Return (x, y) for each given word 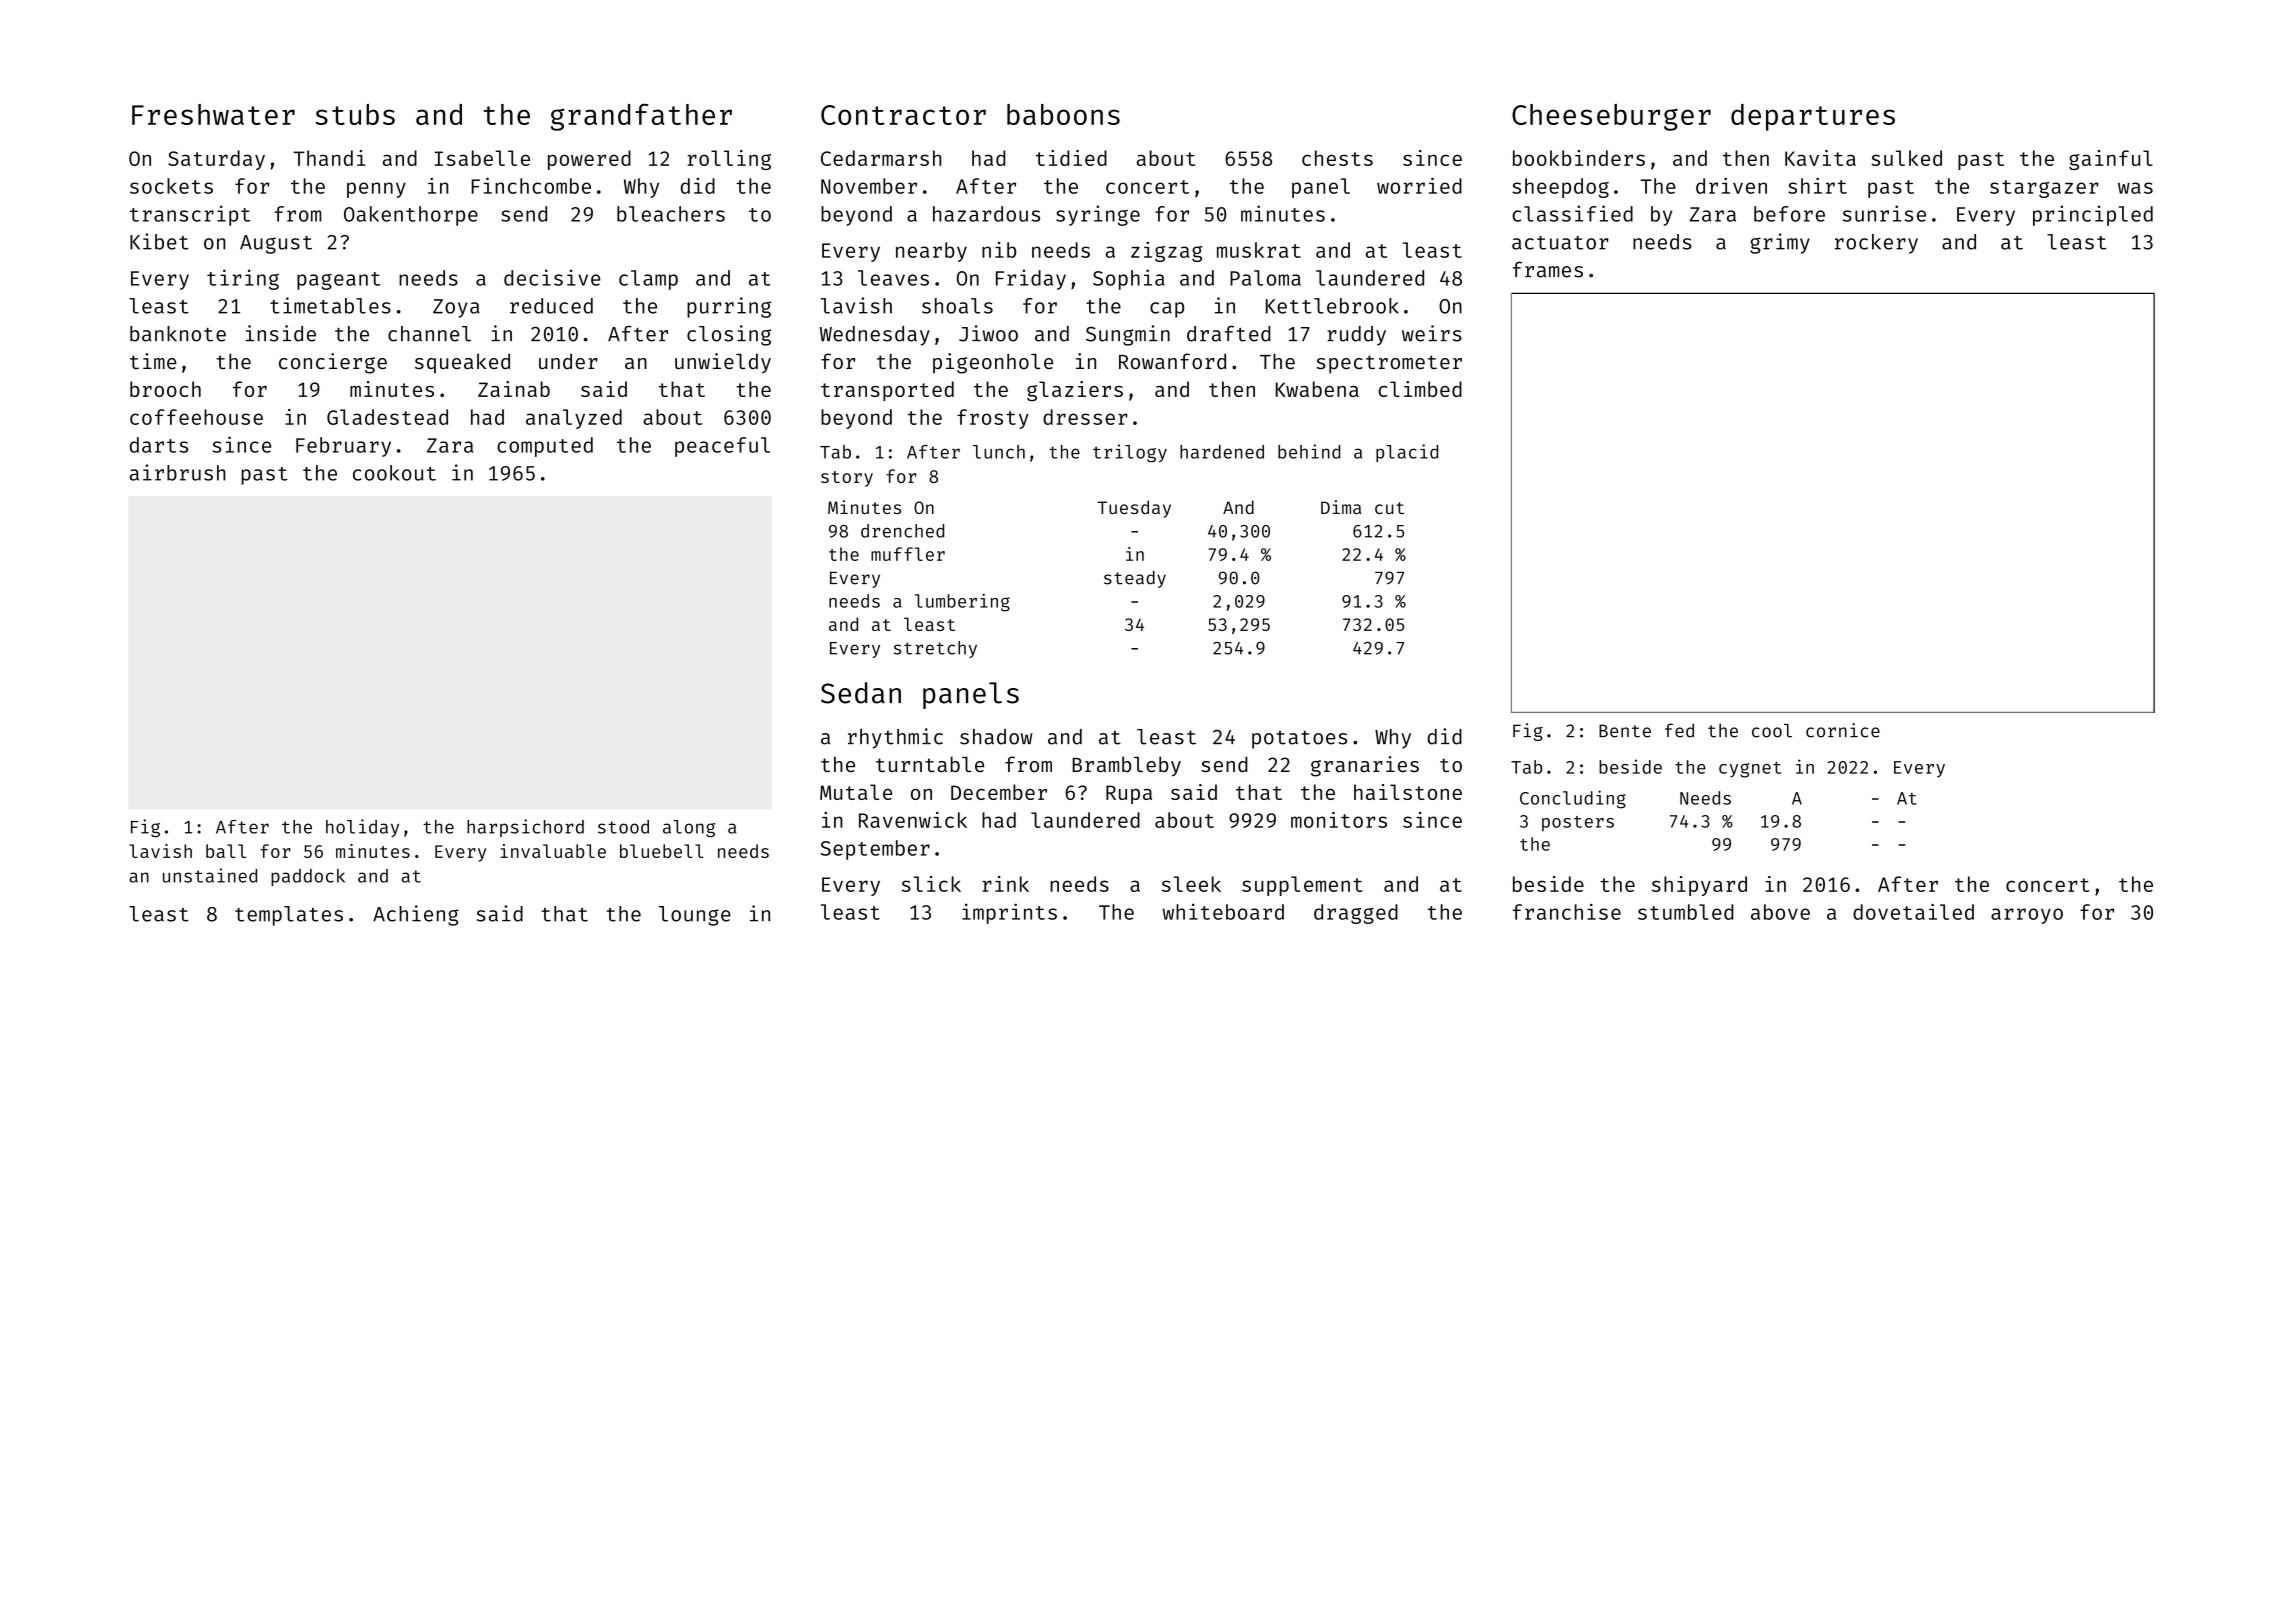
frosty (993, 419)
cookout (394, 473)
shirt (1817, 185)
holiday (362, 828)
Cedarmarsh (881, 158)
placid (1407, 453)
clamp (648, 280)
